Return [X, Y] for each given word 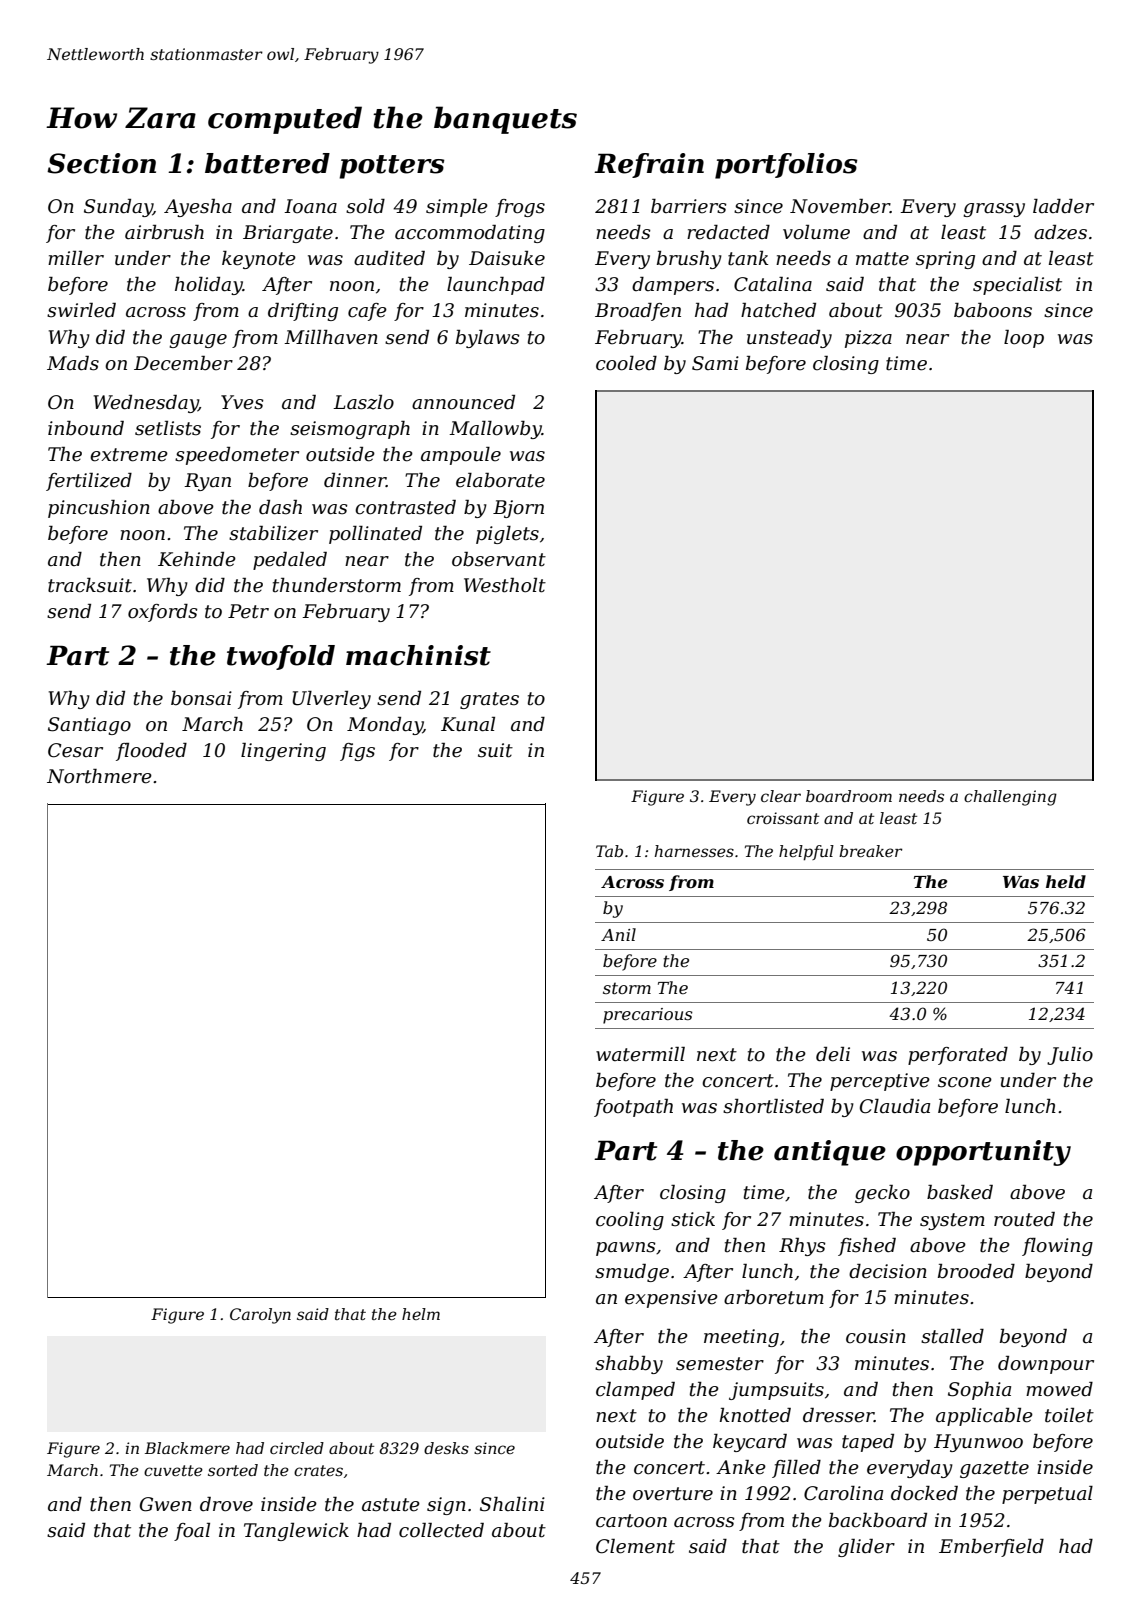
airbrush [164, 232]
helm [421, 1314]
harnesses [694, 851]
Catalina [773, 284]
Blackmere [187, 1448]
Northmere [99, 776]
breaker [870, 851]
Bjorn [518, 509]
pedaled [290, 561]
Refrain [649, 165]
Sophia [979, 1391]
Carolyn [260, 1316]
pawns [626, 1249]
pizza [868, 339]
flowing [1057, 1247]
